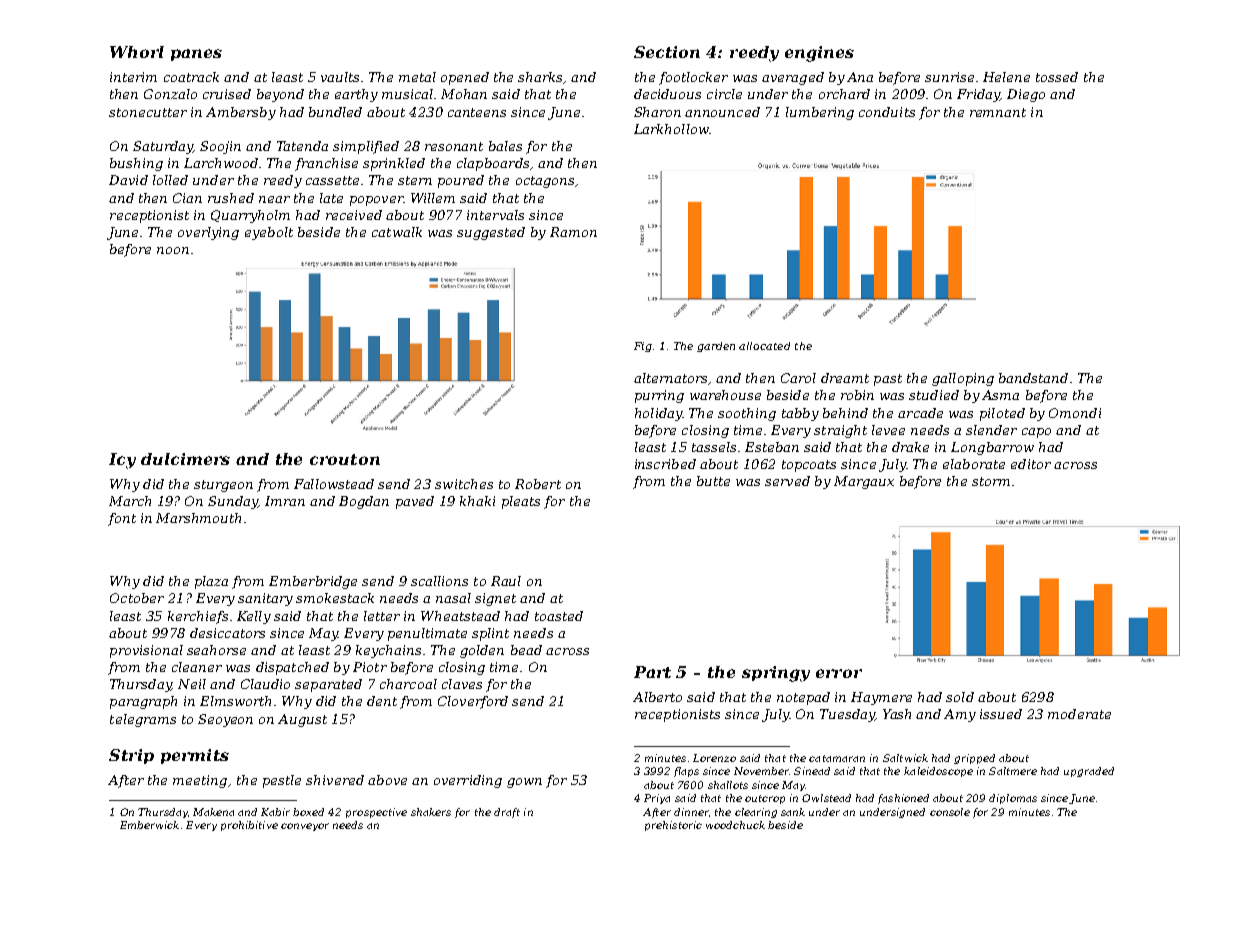 This image has height=952, width=1233. Describe the element at coordinates (122, 519) in the image. I see `font` at that location.
